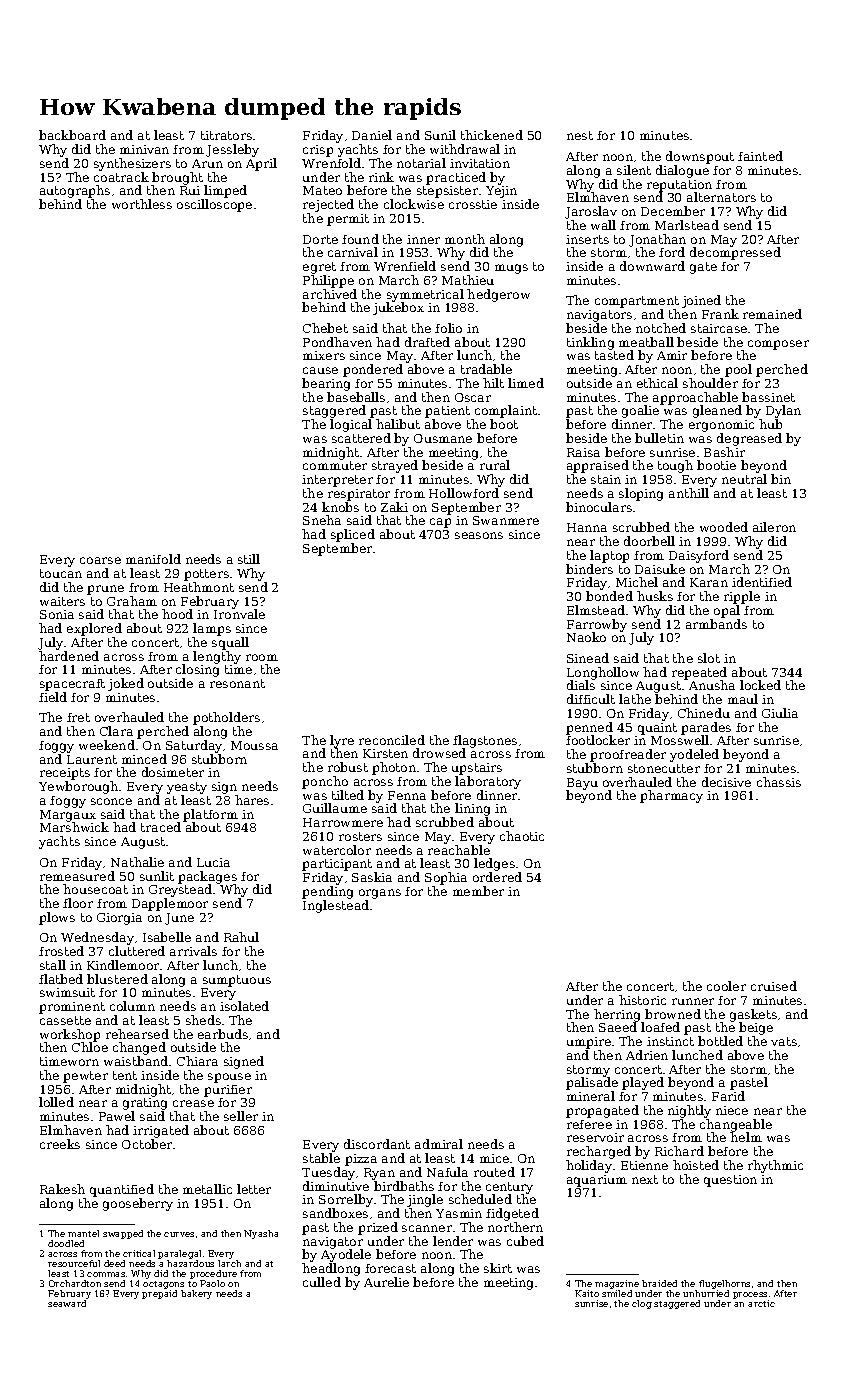  Describe the element at coordinates (319, 268) in the page. I see `egret` at that location.
